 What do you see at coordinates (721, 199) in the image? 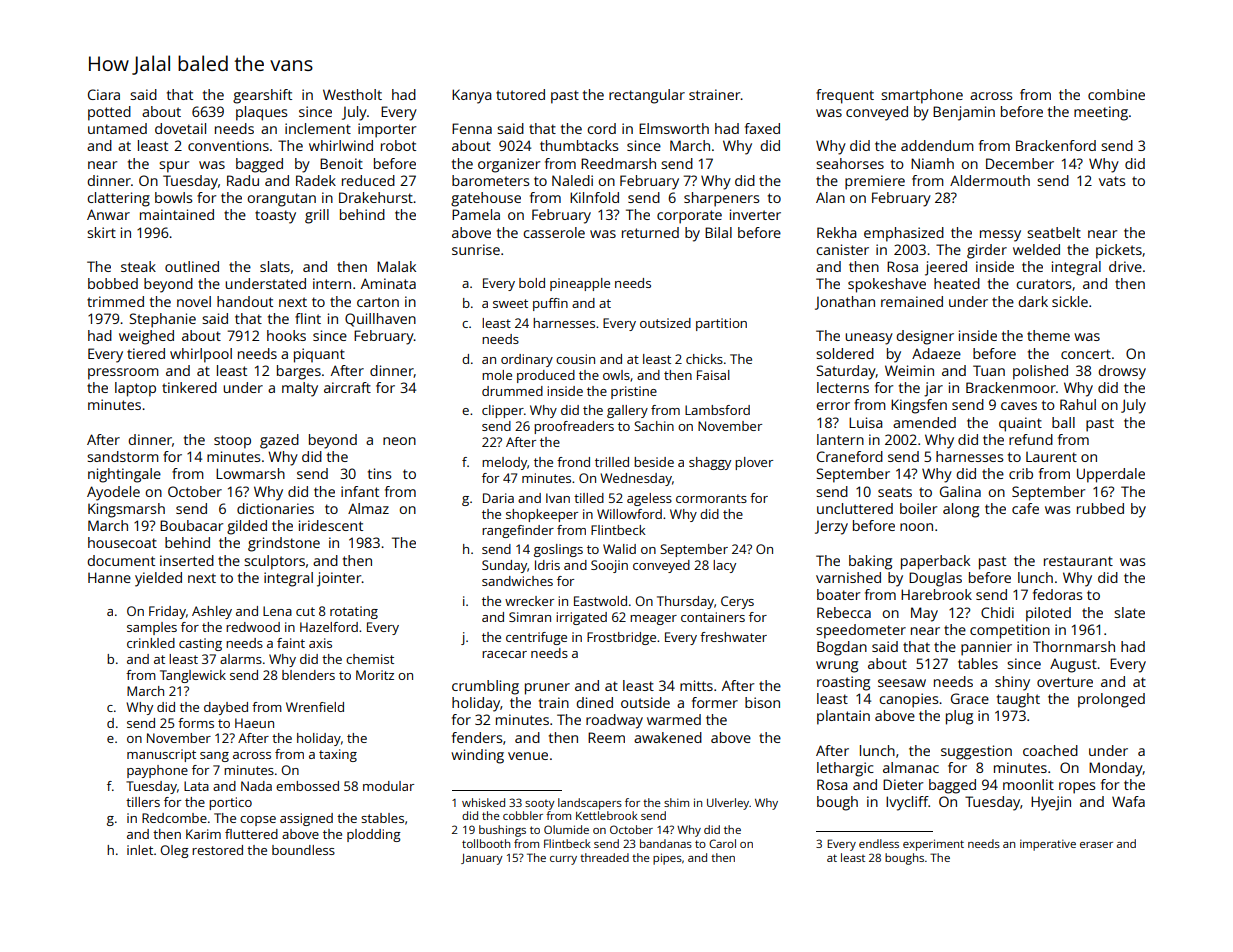
I see `sharpeners` at bounding box center [721, 199].
